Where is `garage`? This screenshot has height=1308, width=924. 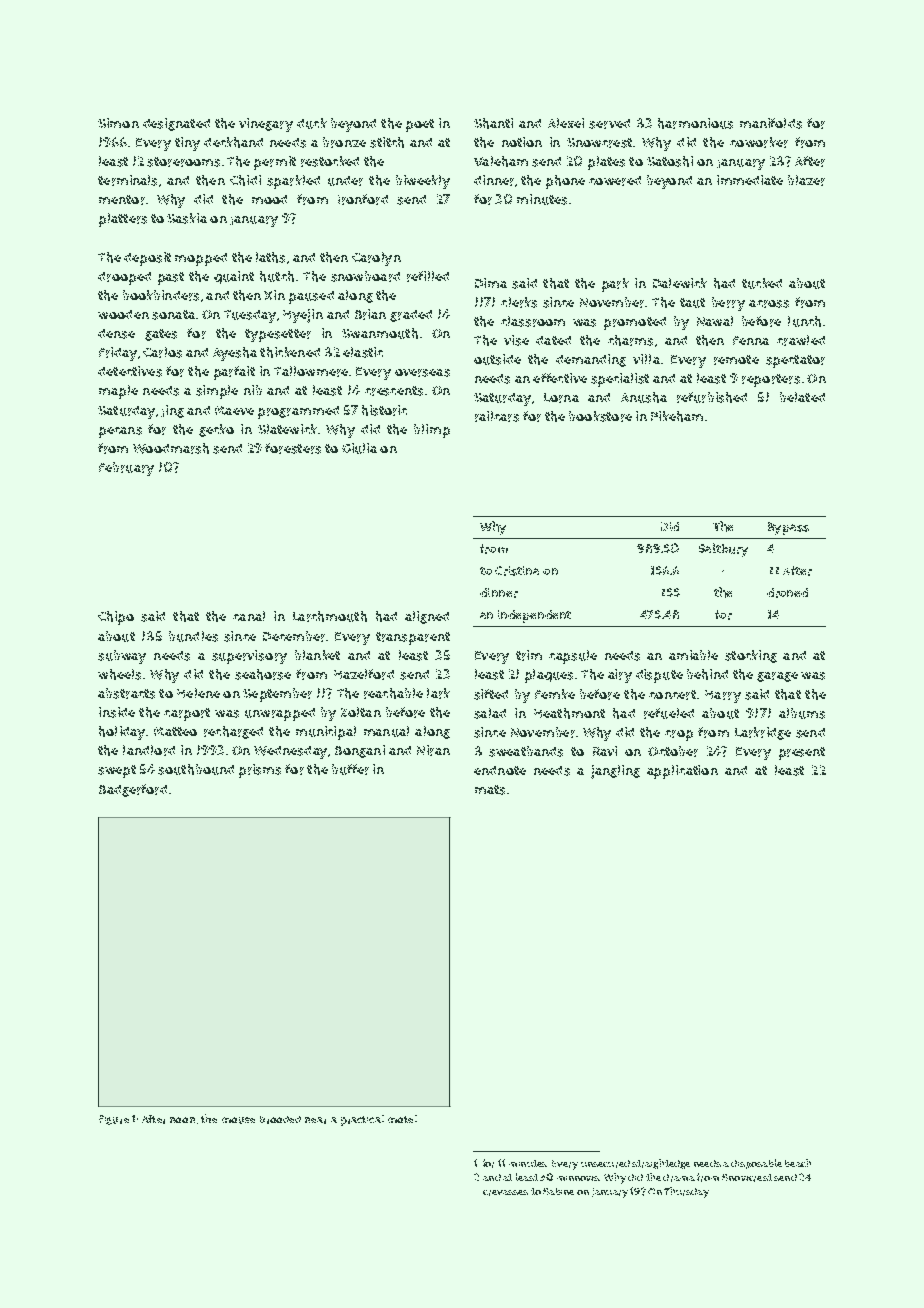 garage is located at coordinates (777, 677).
